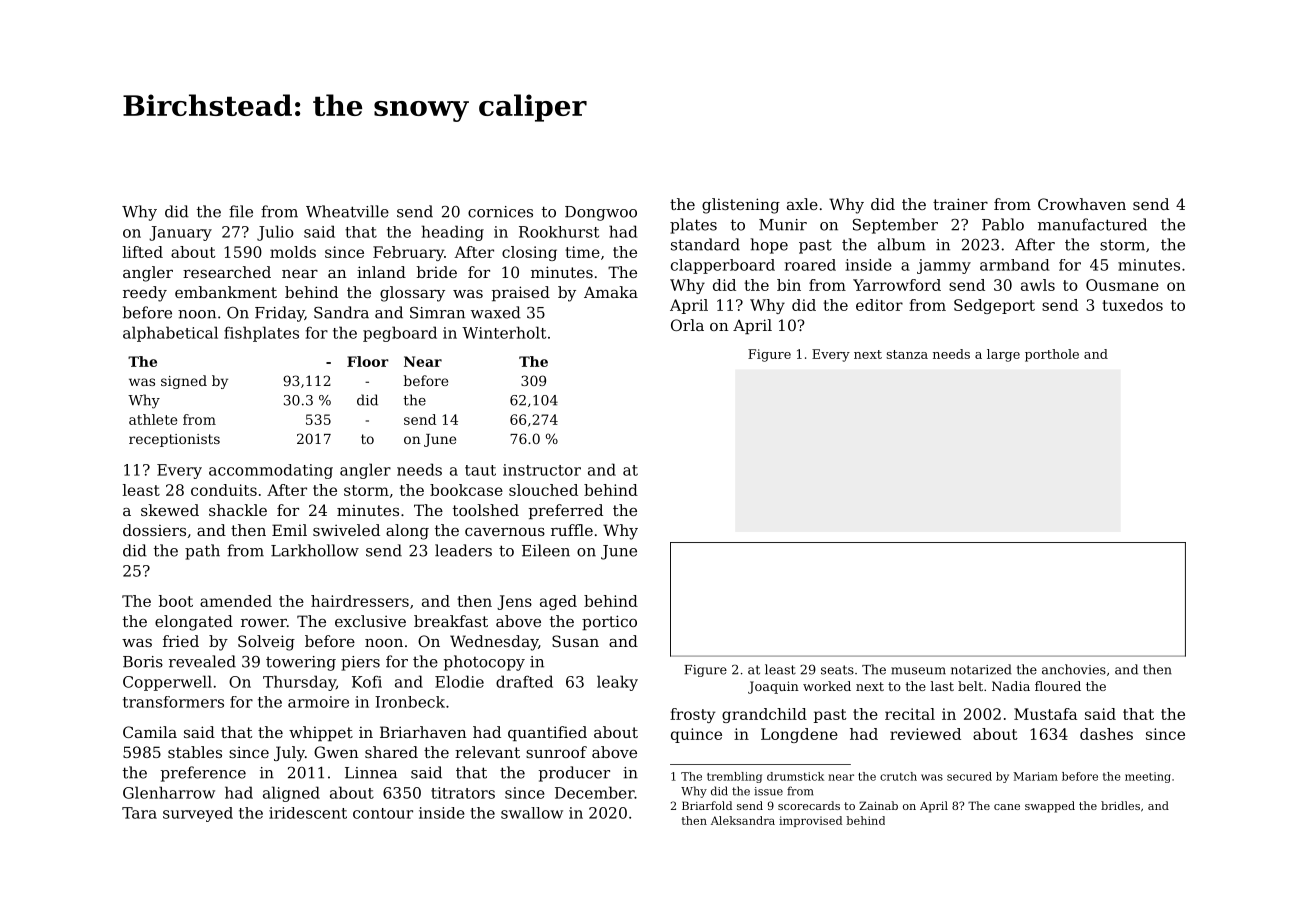 This screenshot has height=924, width=1308. Describe the element at coordinates (494, 643) in the screenshot. I see `Wednesday` at that location.
